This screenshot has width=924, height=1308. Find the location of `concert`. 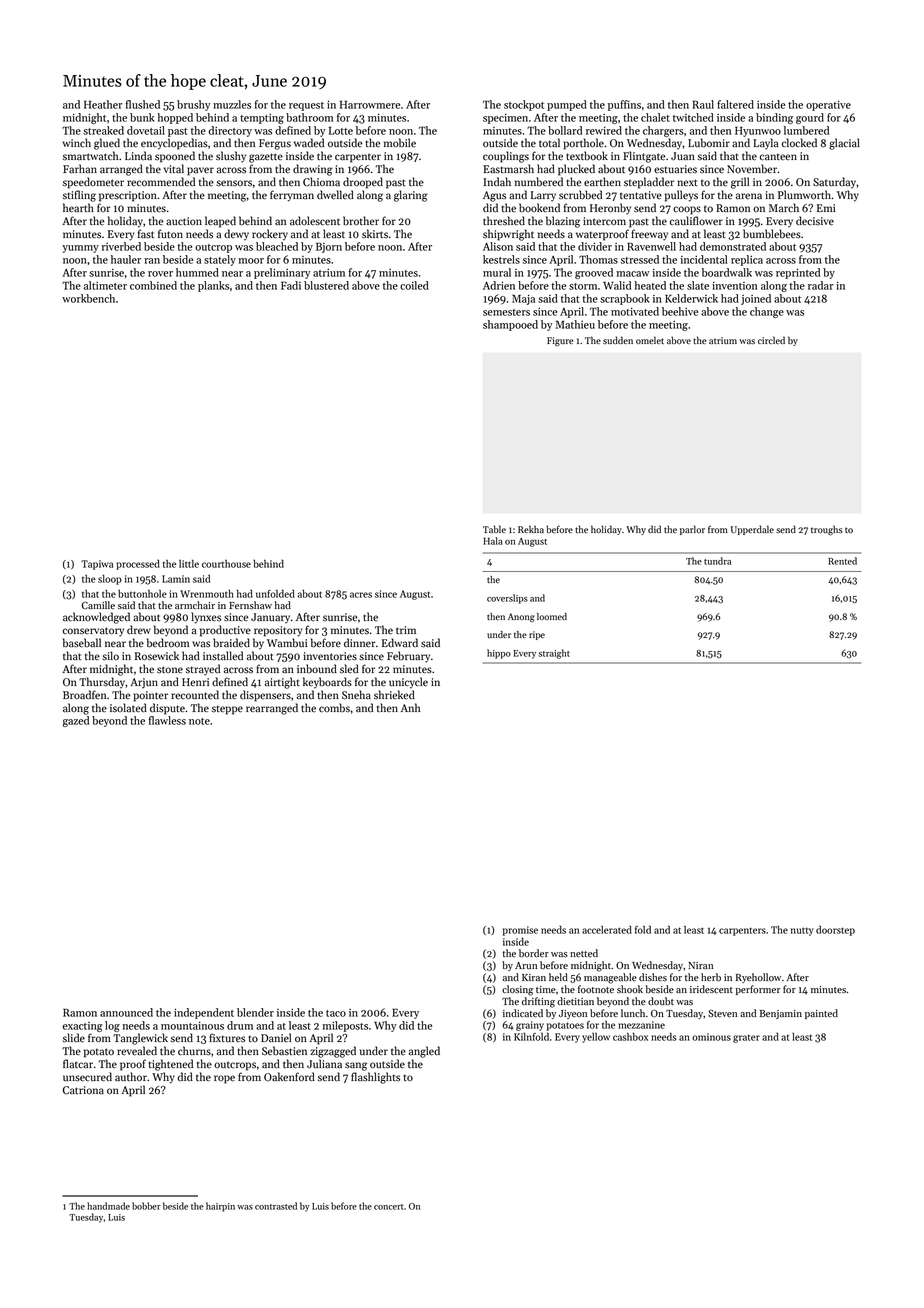

concert is located at coordinates (388, 1207).
